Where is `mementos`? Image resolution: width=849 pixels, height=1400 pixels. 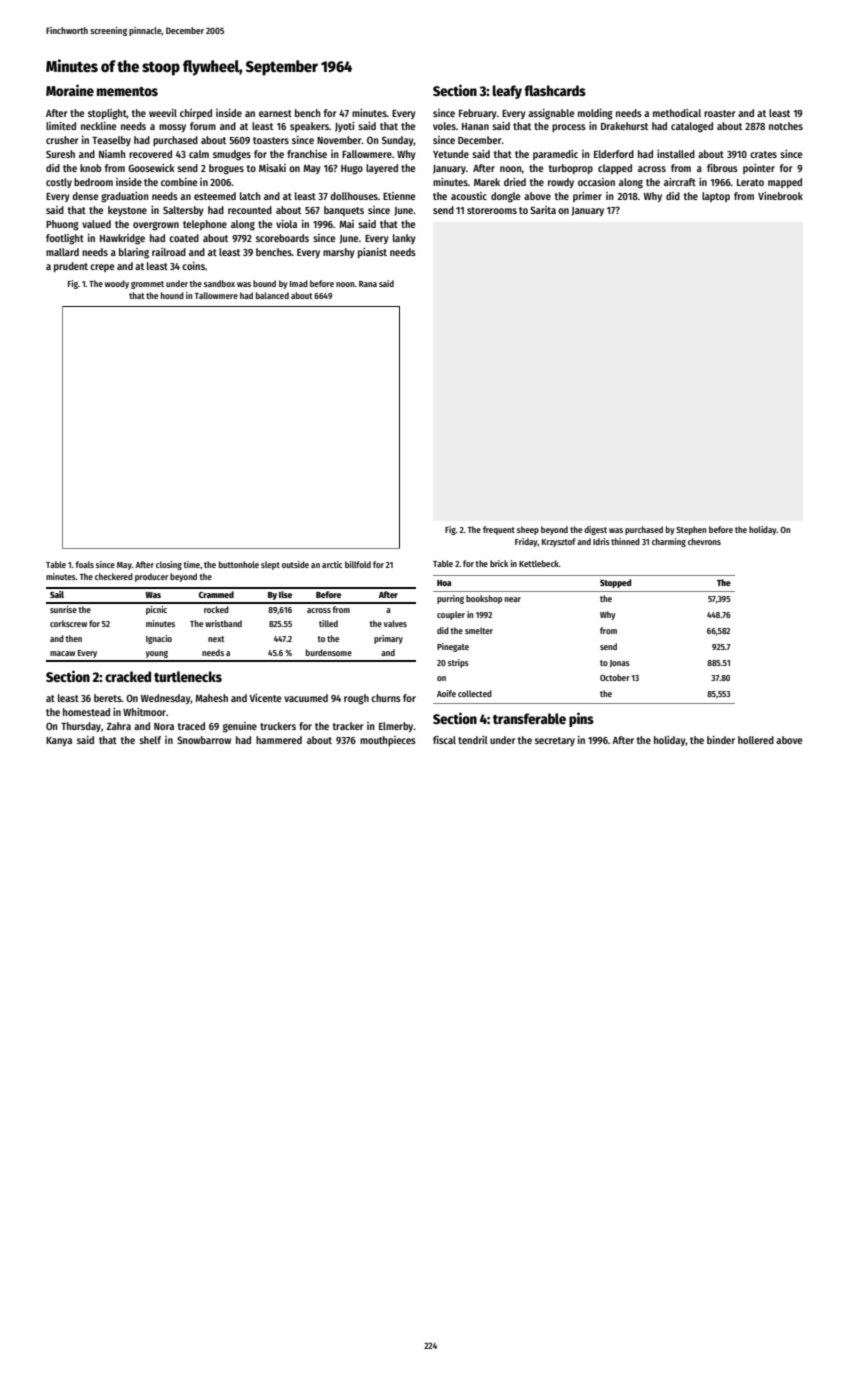 mementos is located at coordinates (127, 91).
